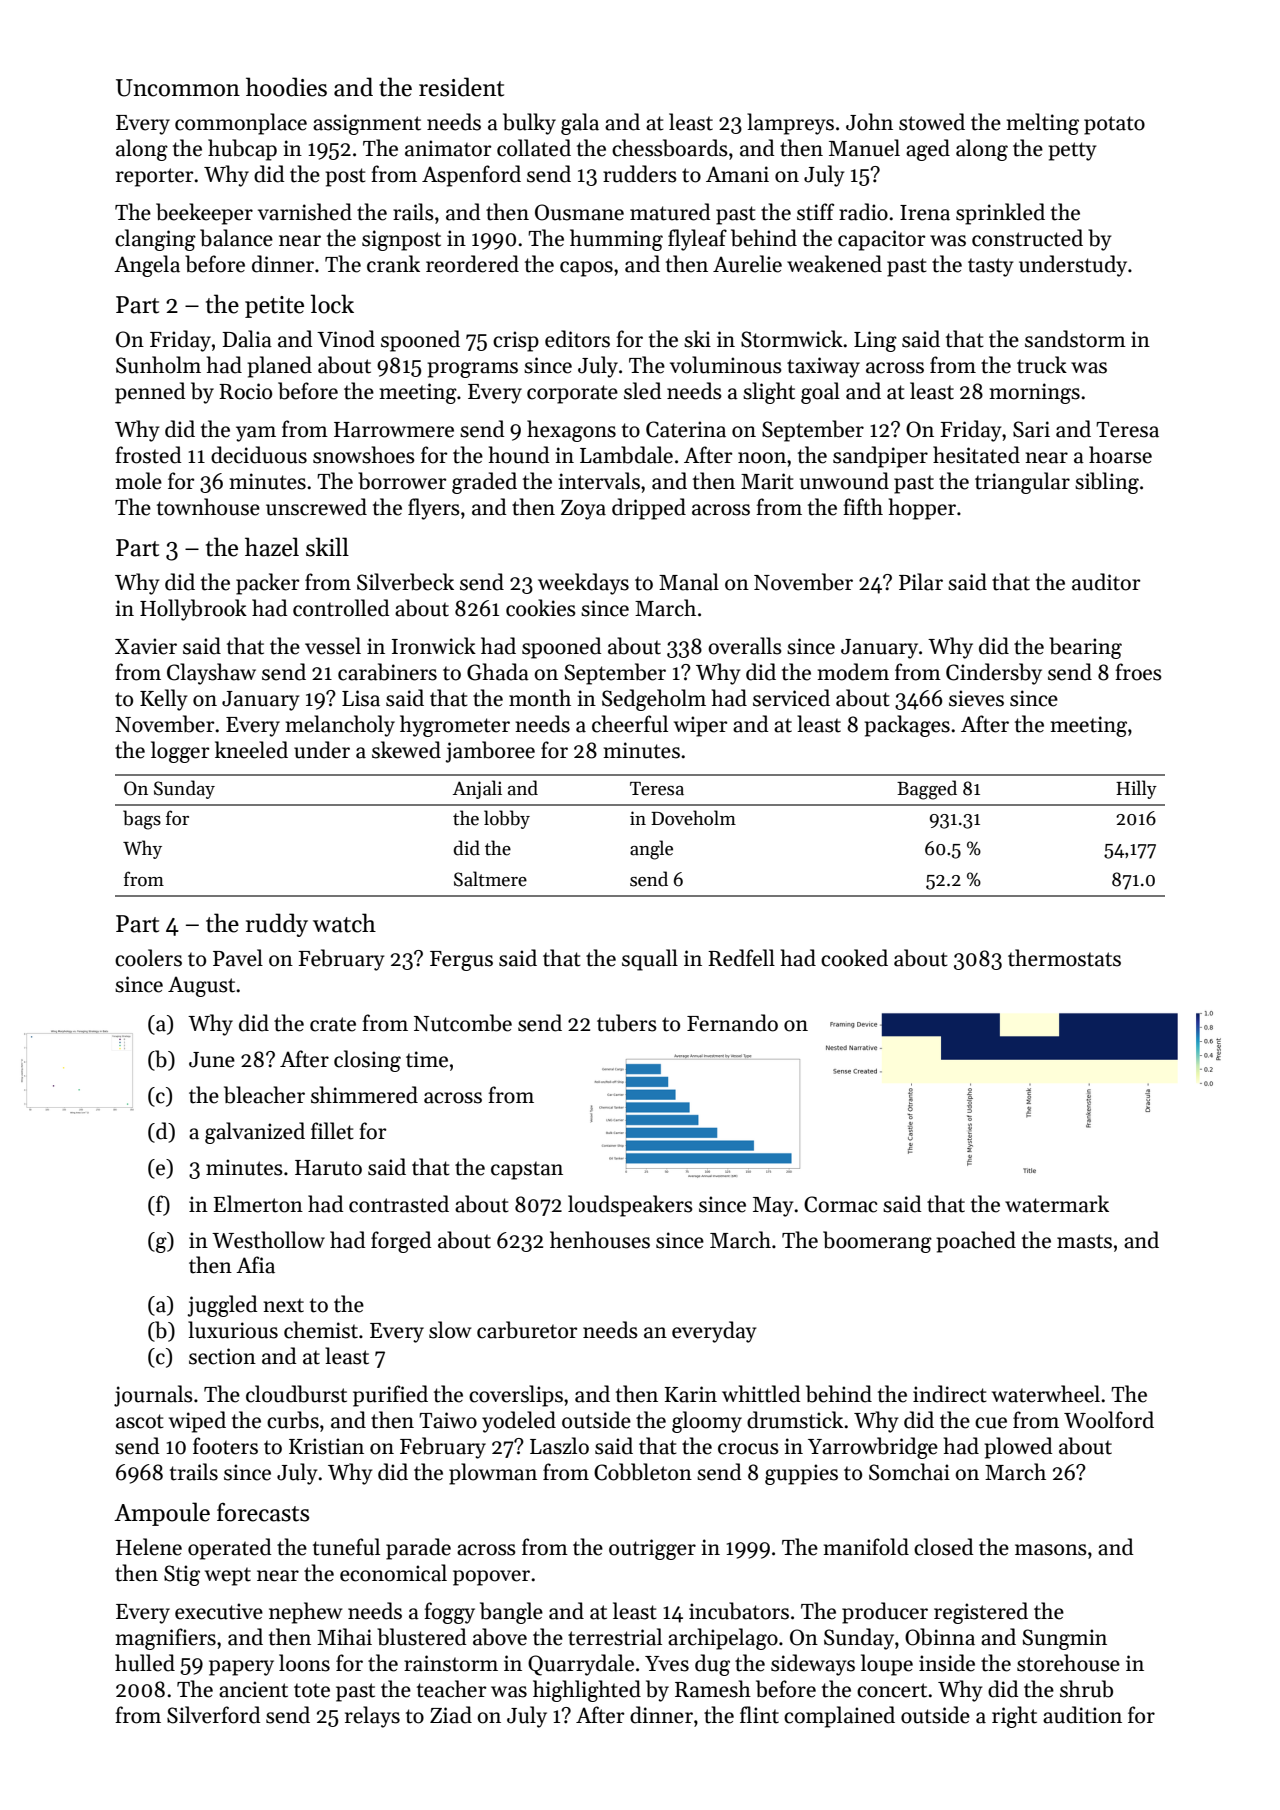 Image resolution: width=1280 pixels, height=1810 pixels. What do you see at coordinates (791, 698) in the screenshot?
I see `serviced` at bounding box center [791, 698].
